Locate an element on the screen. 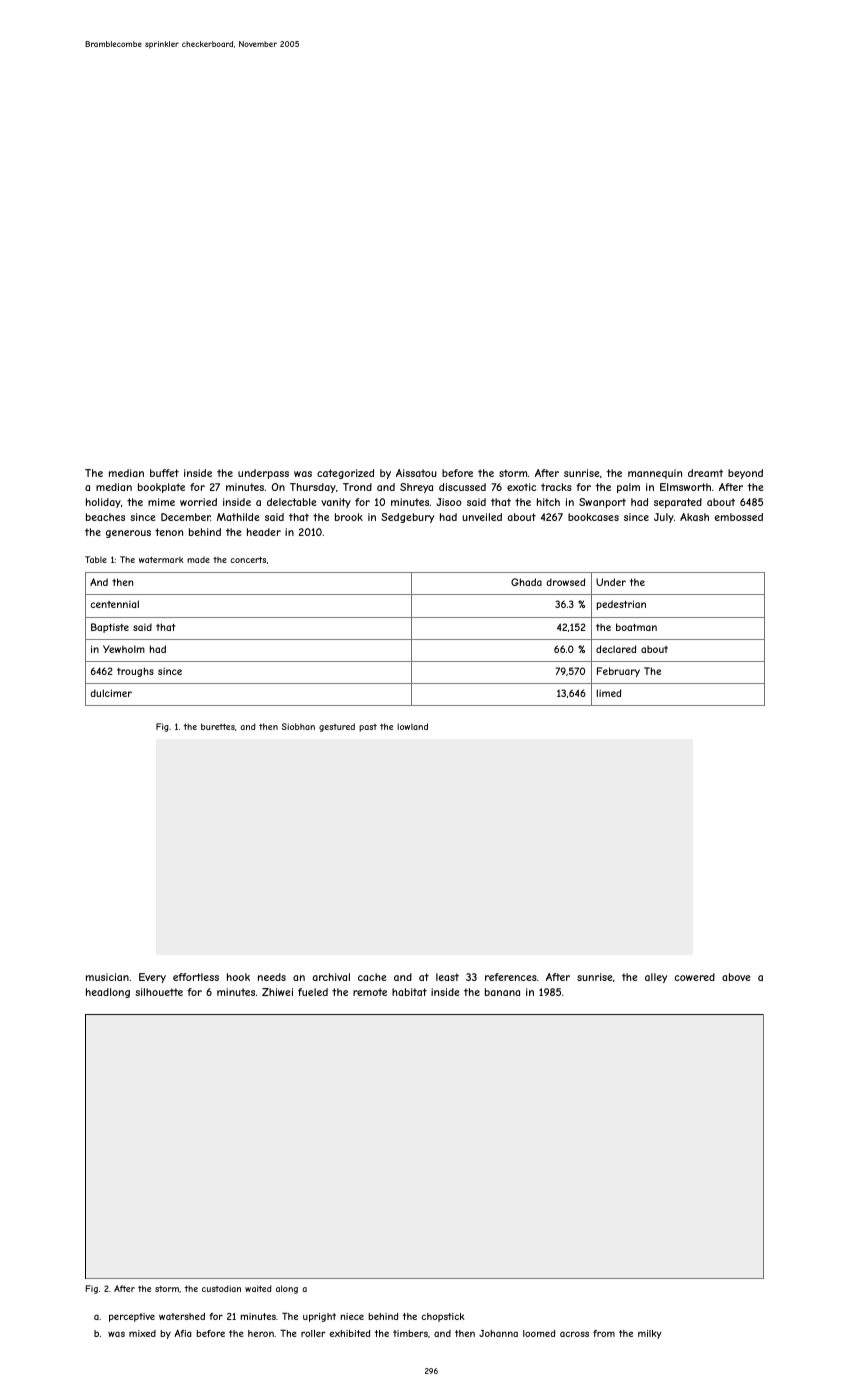 The height and width of the screenshot is (1400, 849). discussed is located at coordinates (462, 487).
